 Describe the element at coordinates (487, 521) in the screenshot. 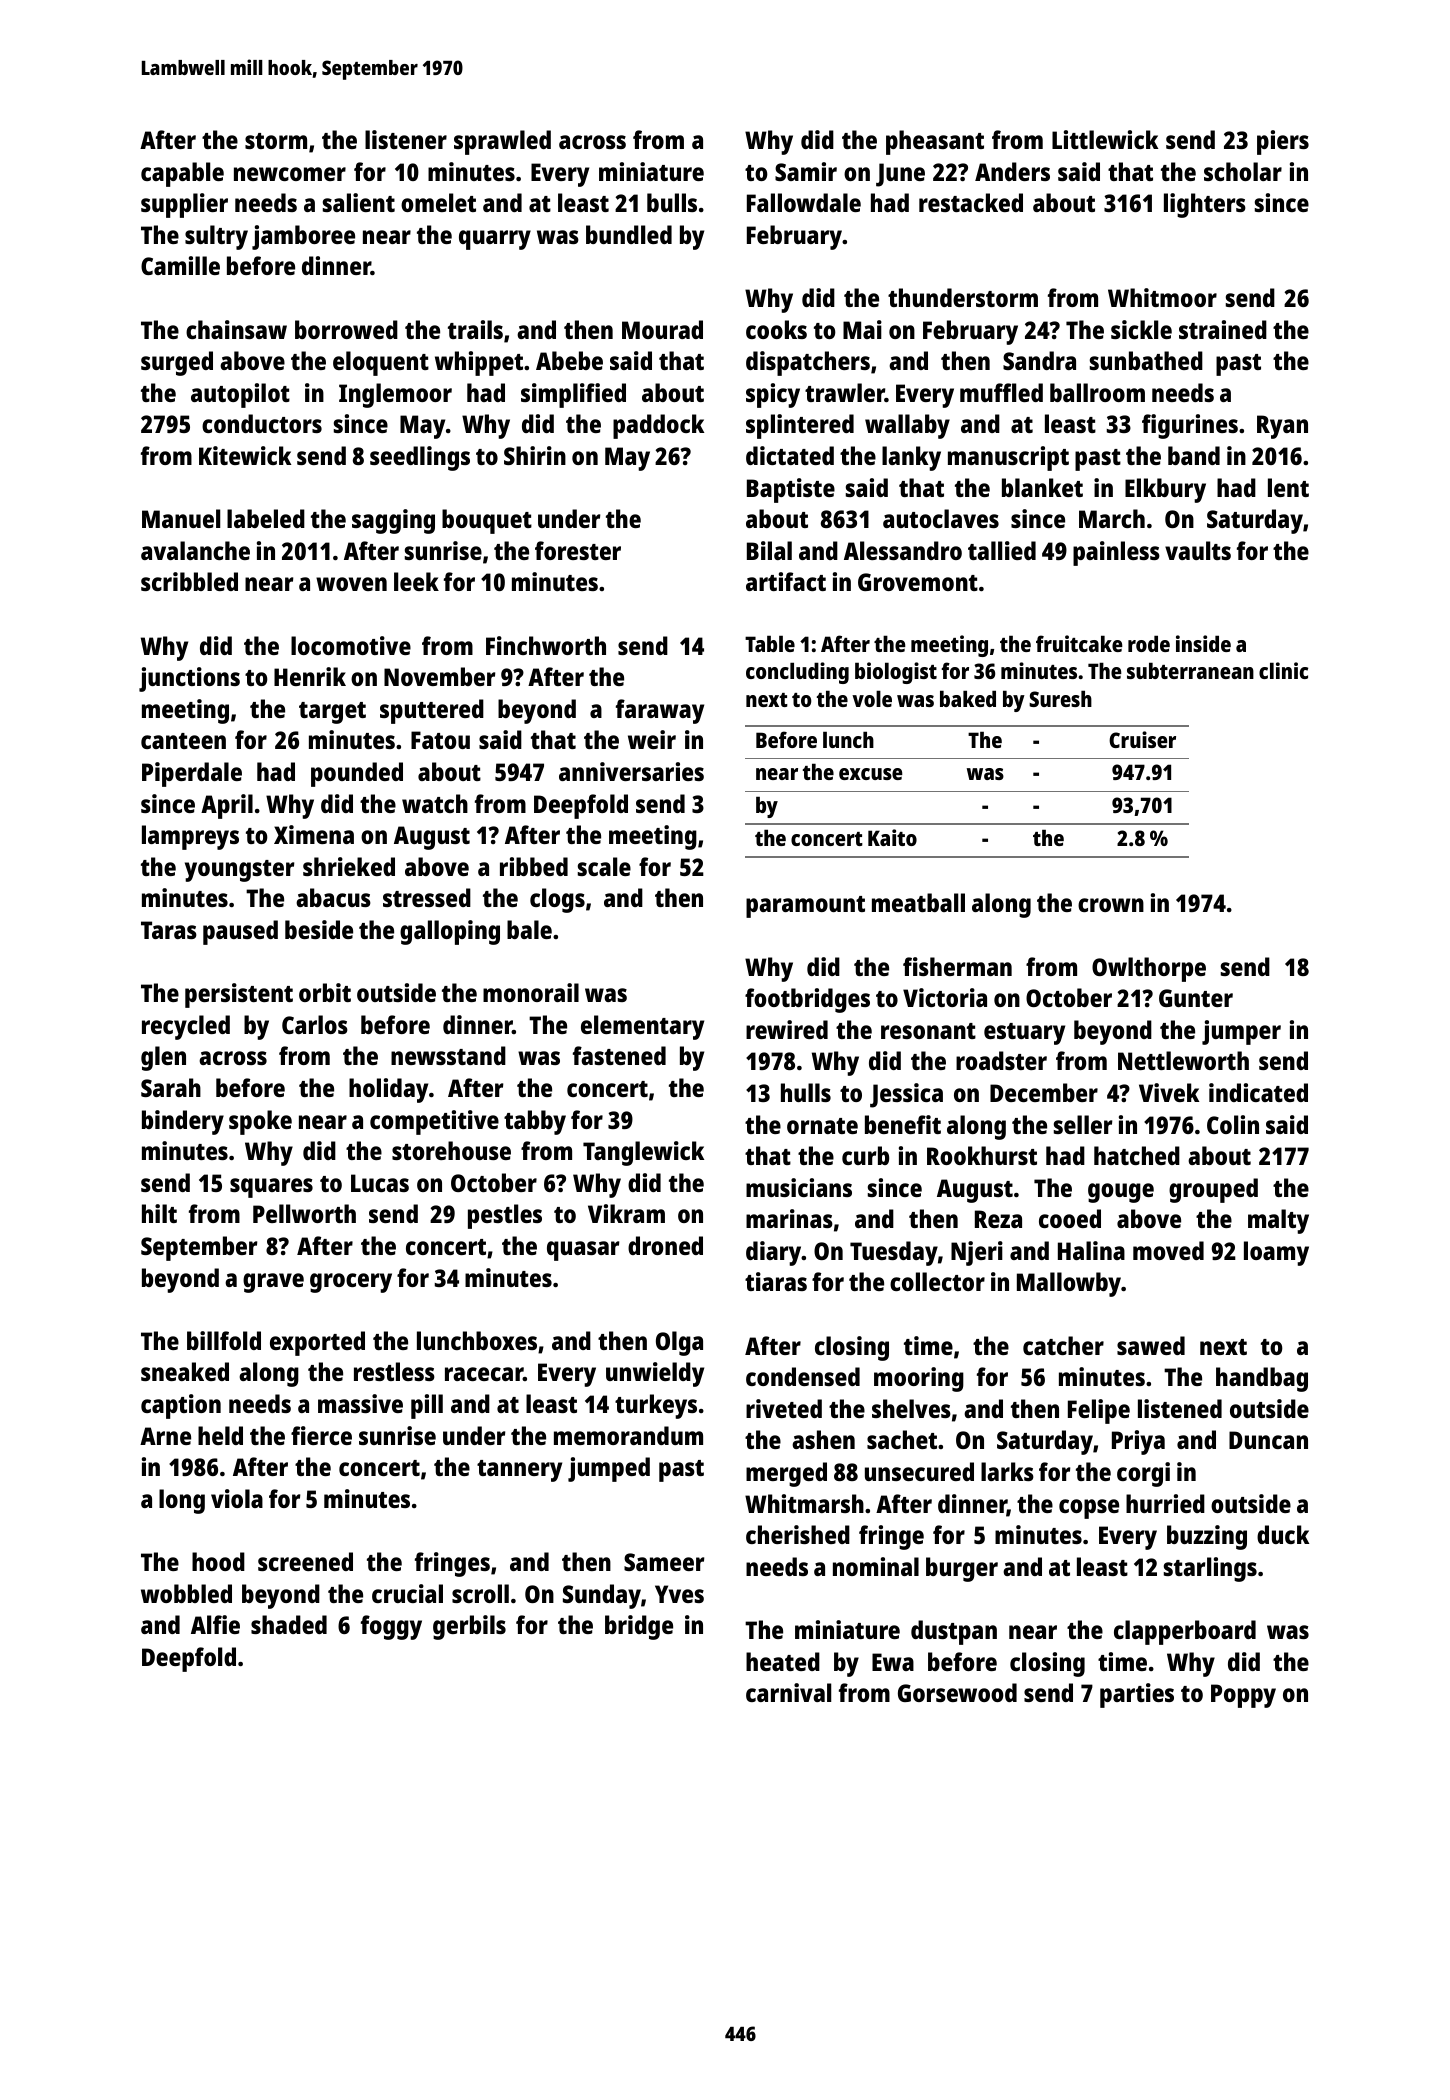

I see `bouquet` at that location.
